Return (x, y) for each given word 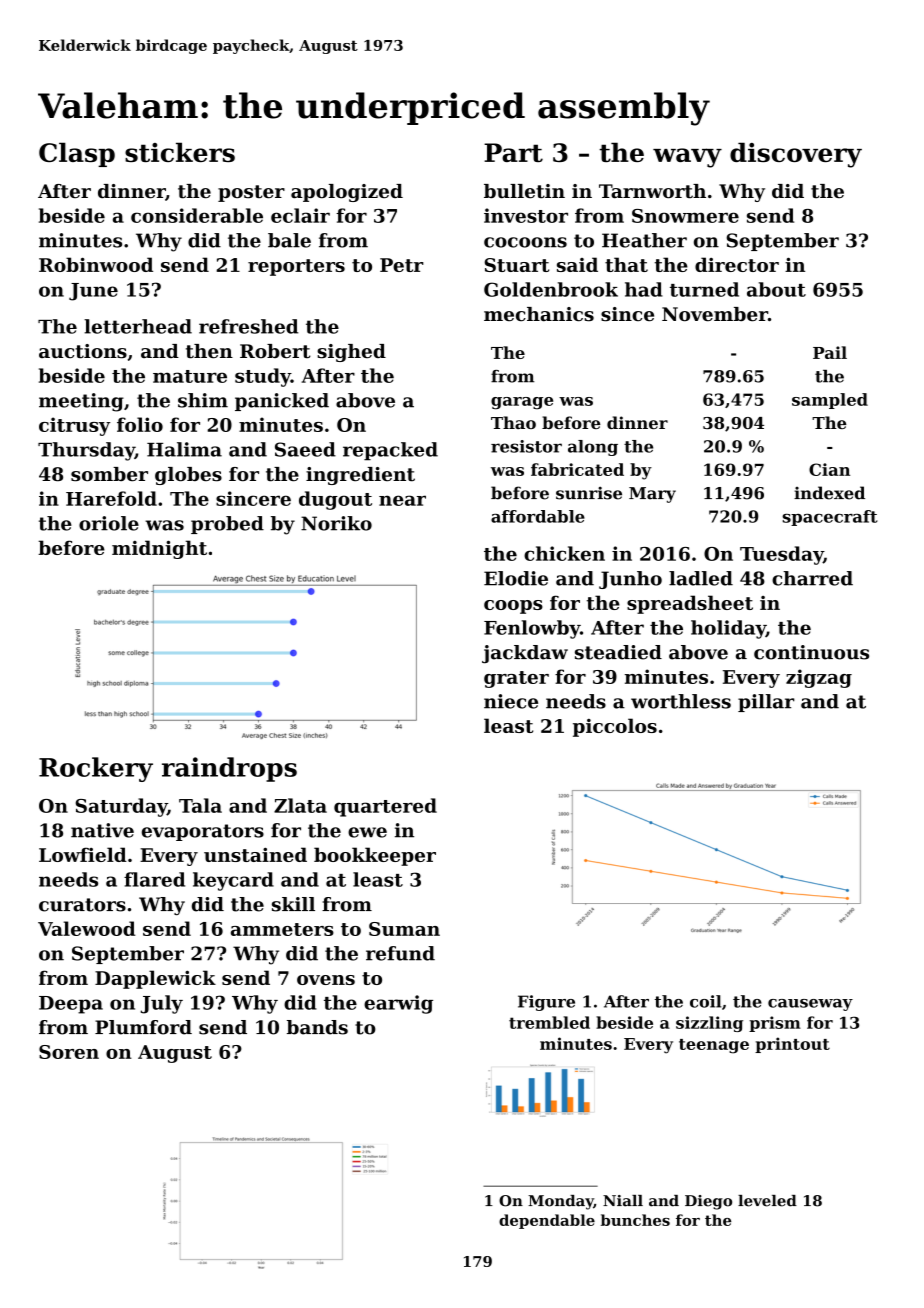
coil (706, 1001)
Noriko (336, 523)
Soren (69, 1052)
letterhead (138, 326)
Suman (404, 929)
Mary (652, 495)
